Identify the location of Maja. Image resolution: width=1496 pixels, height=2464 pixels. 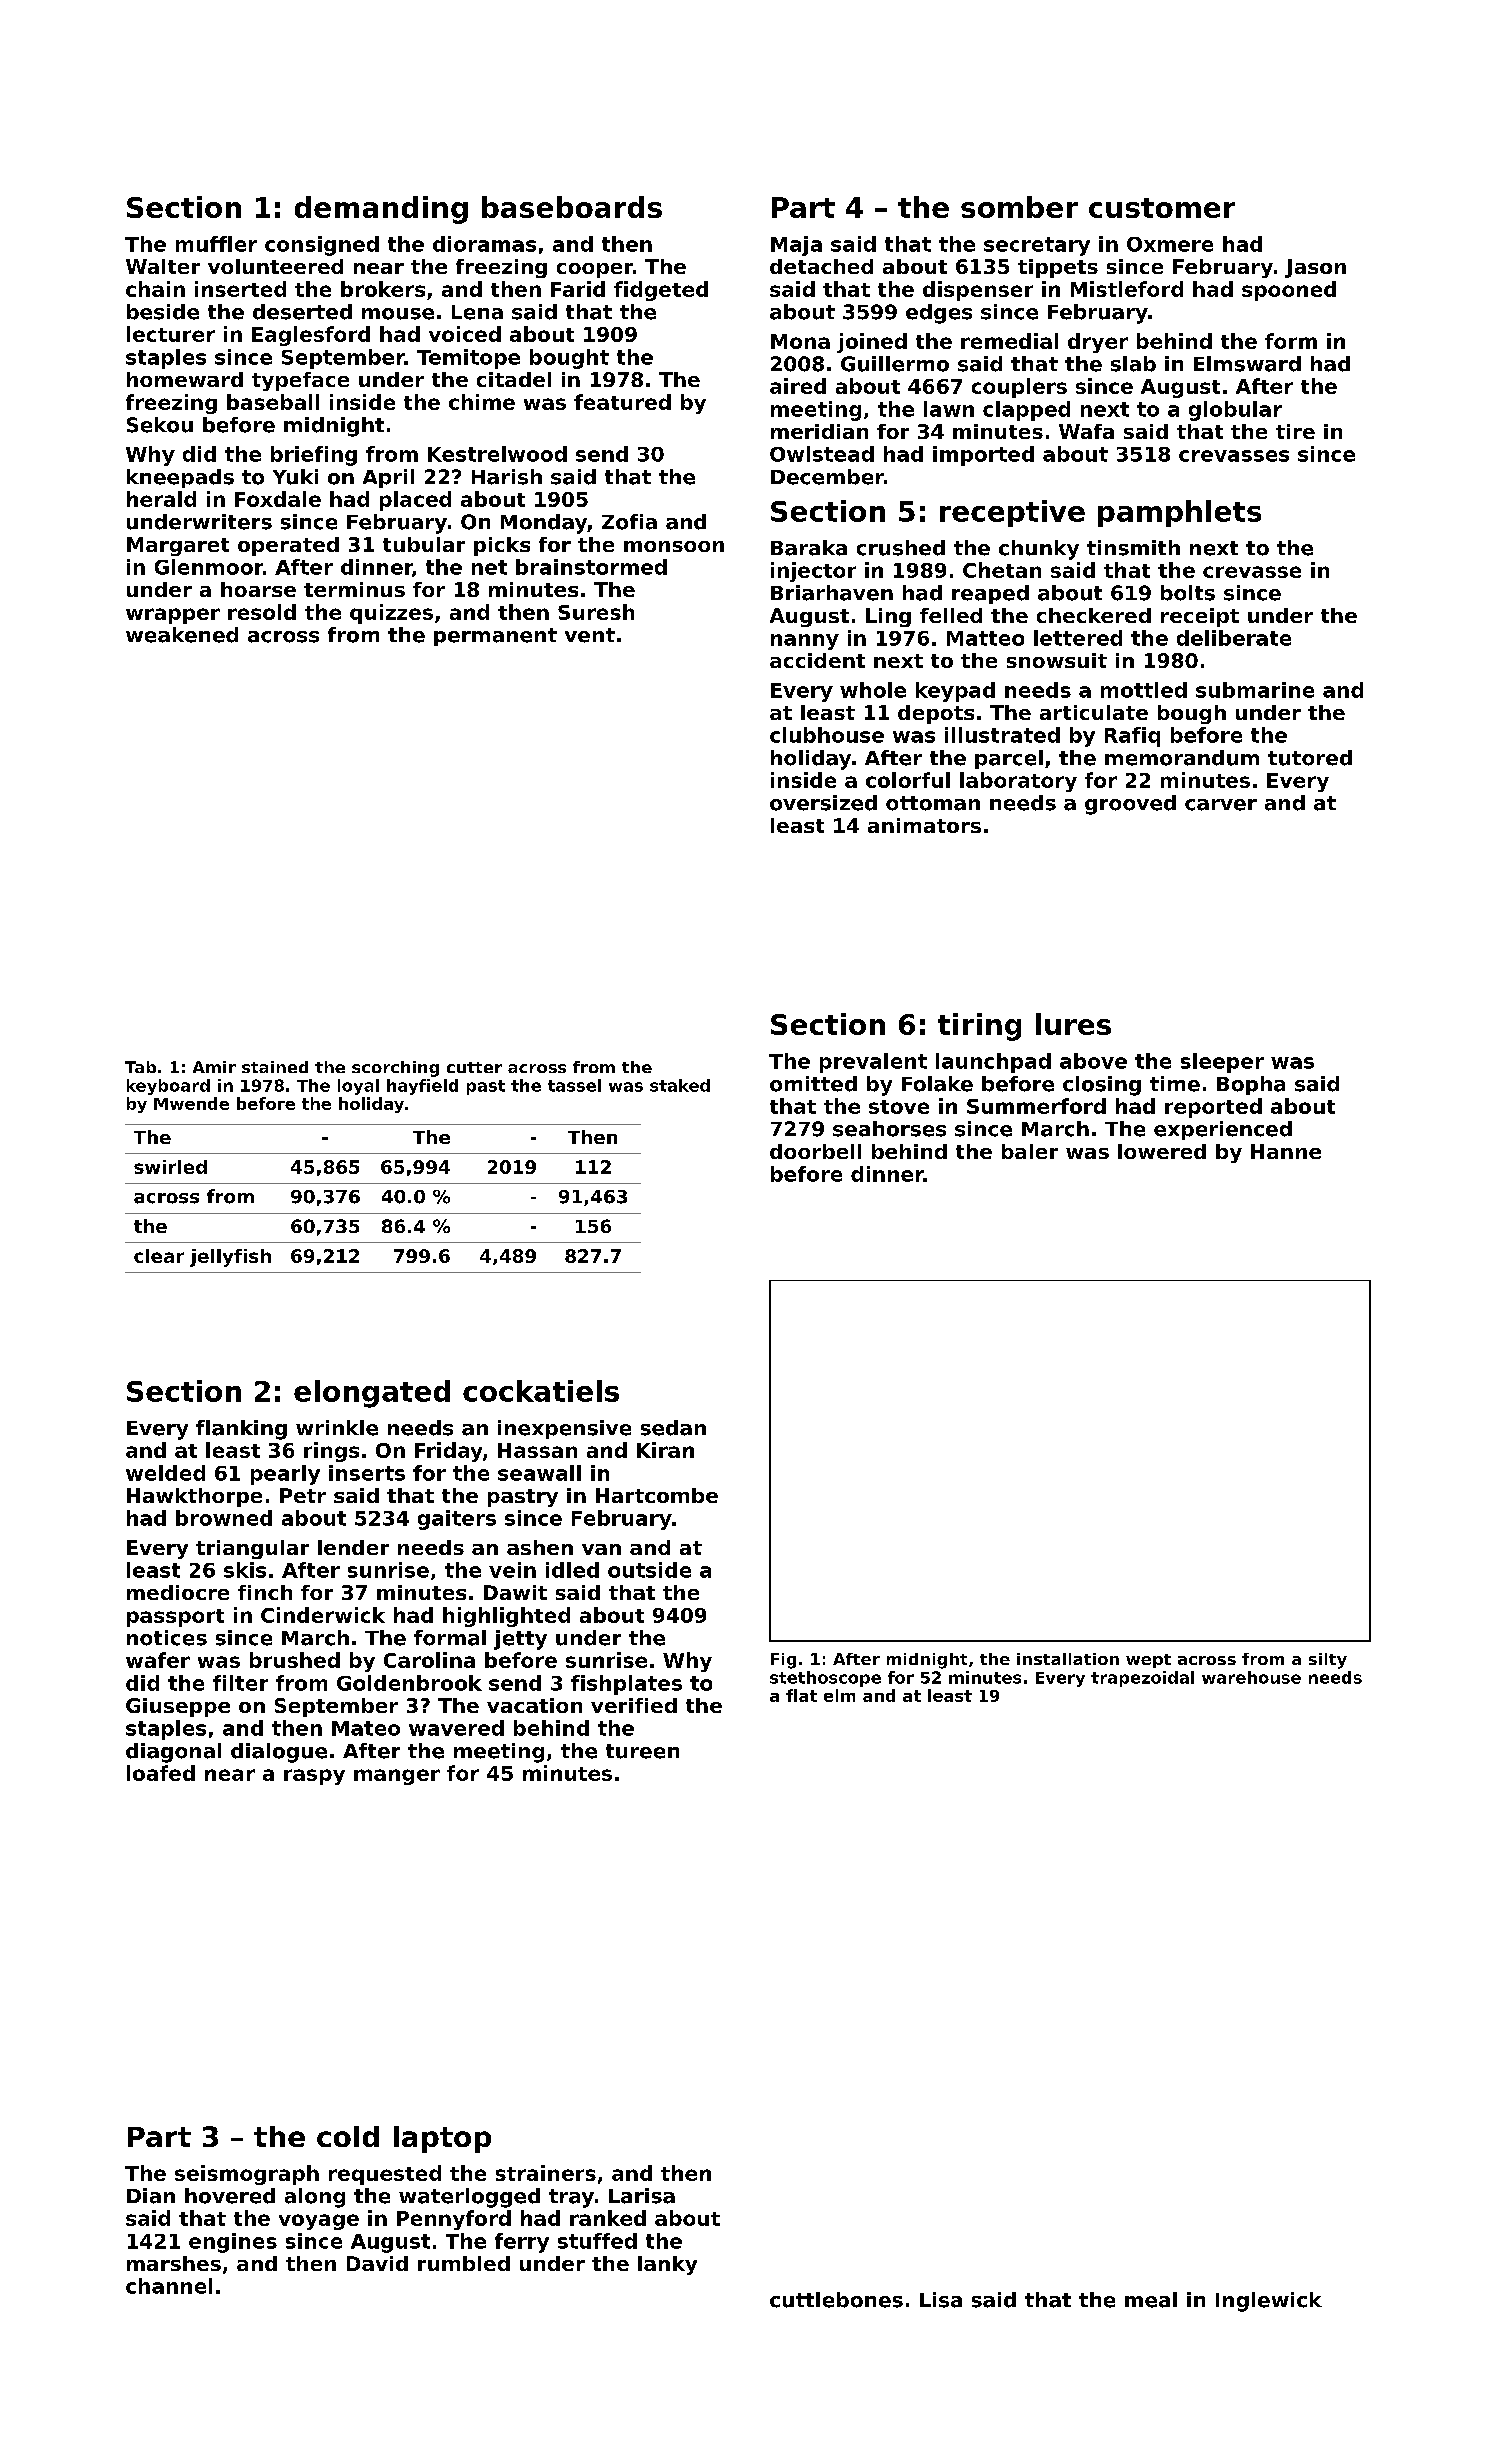
(796, 246).
